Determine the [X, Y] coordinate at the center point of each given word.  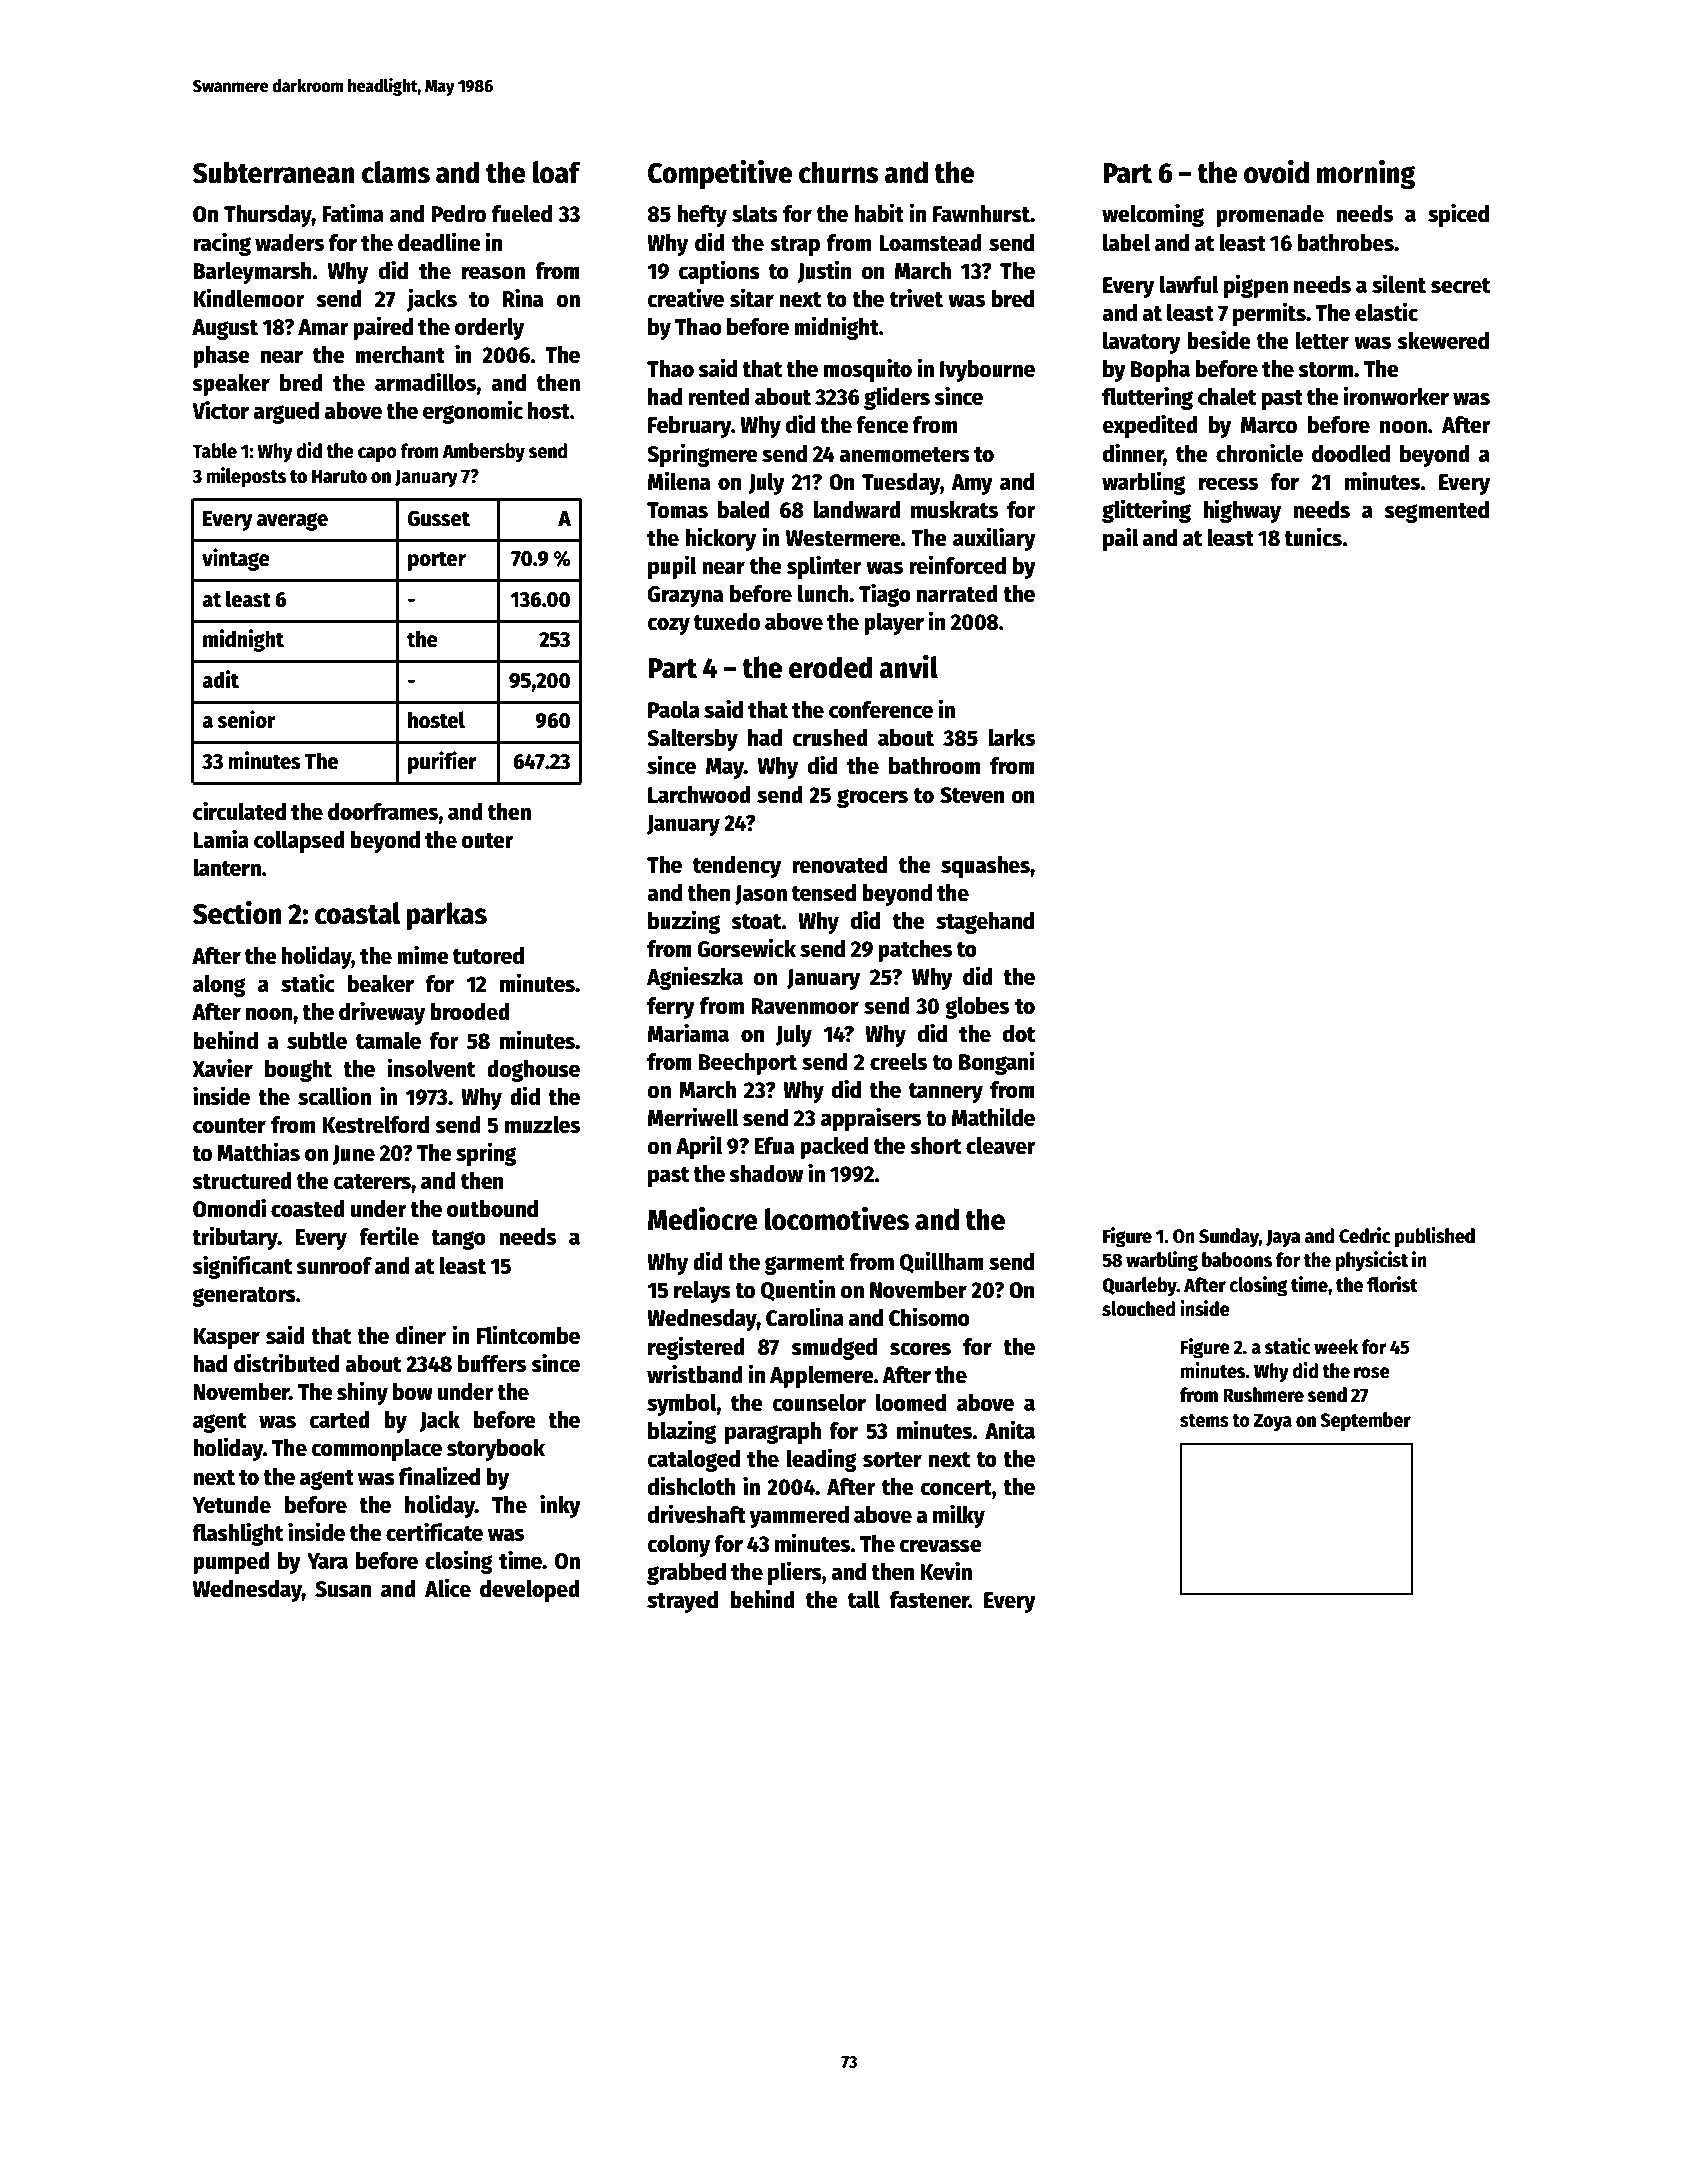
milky [959, 1516]
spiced [1458, 215]
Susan [343, 1589]
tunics [1313, 537]
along [219, 986]
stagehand [985, 923]
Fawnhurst [981, 214]
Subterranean [274, 172]
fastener [929, 1600]
